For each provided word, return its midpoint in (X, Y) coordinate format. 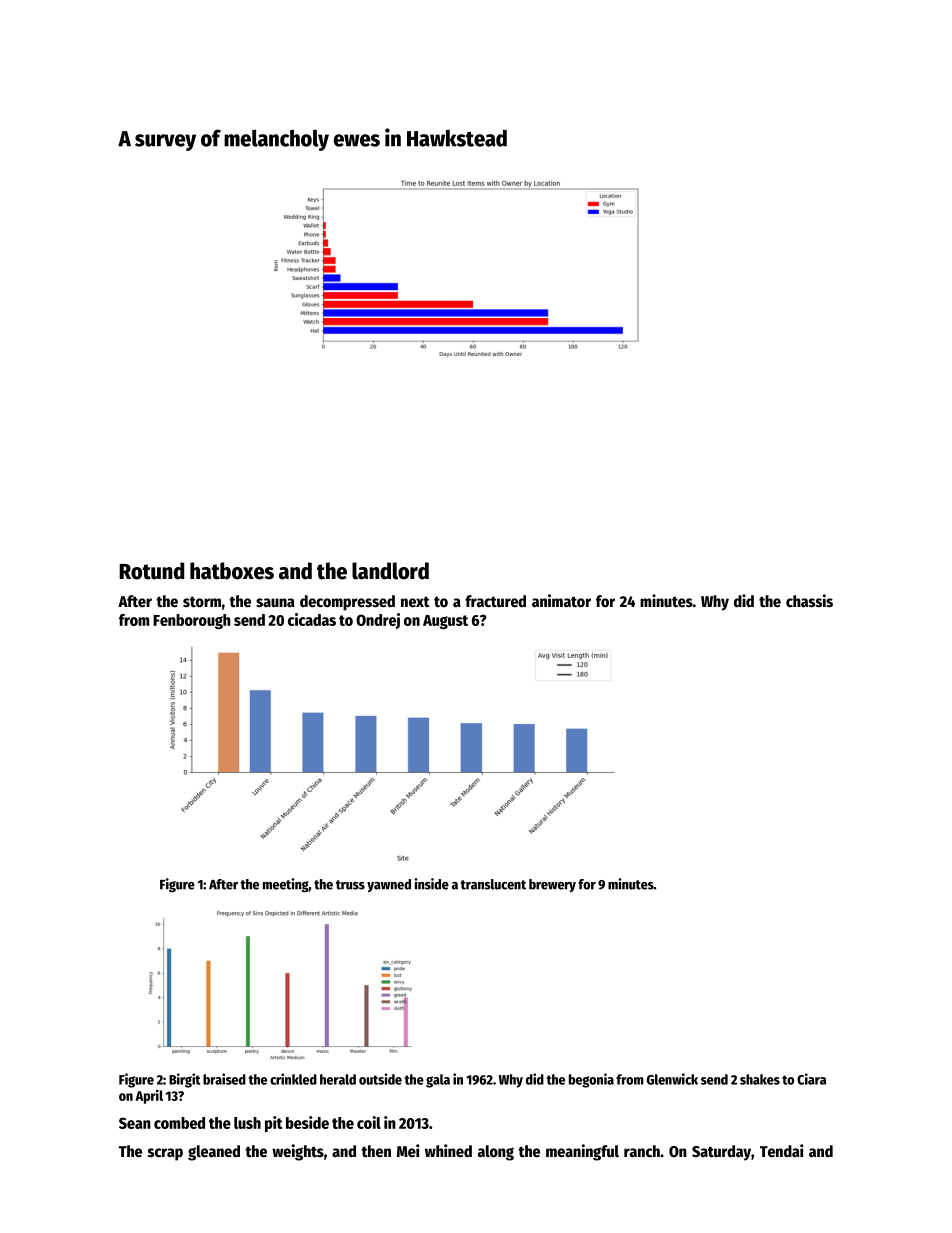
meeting (286, 885)
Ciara (811, 1079)
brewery (552, 885)
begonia (591, 1080)
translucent (493, 884)
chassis (809, 601)
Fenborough (192, 621)
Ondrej (378, 621)
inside (431, 884)
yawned (389, 885)
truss (350, 885)
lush (247, 1123)
